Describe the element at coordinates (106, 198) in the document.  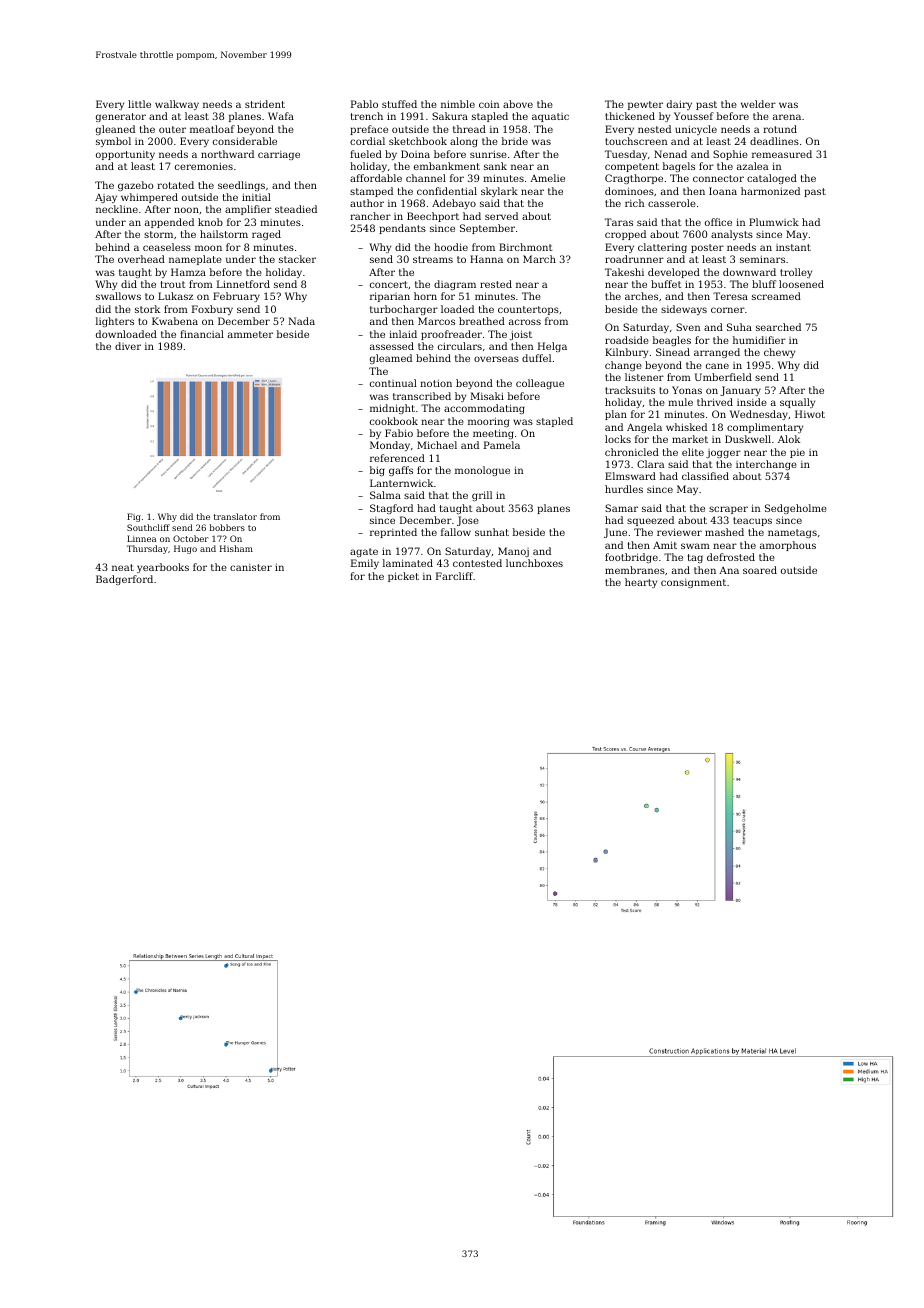
I see `Ajay` at that location.
